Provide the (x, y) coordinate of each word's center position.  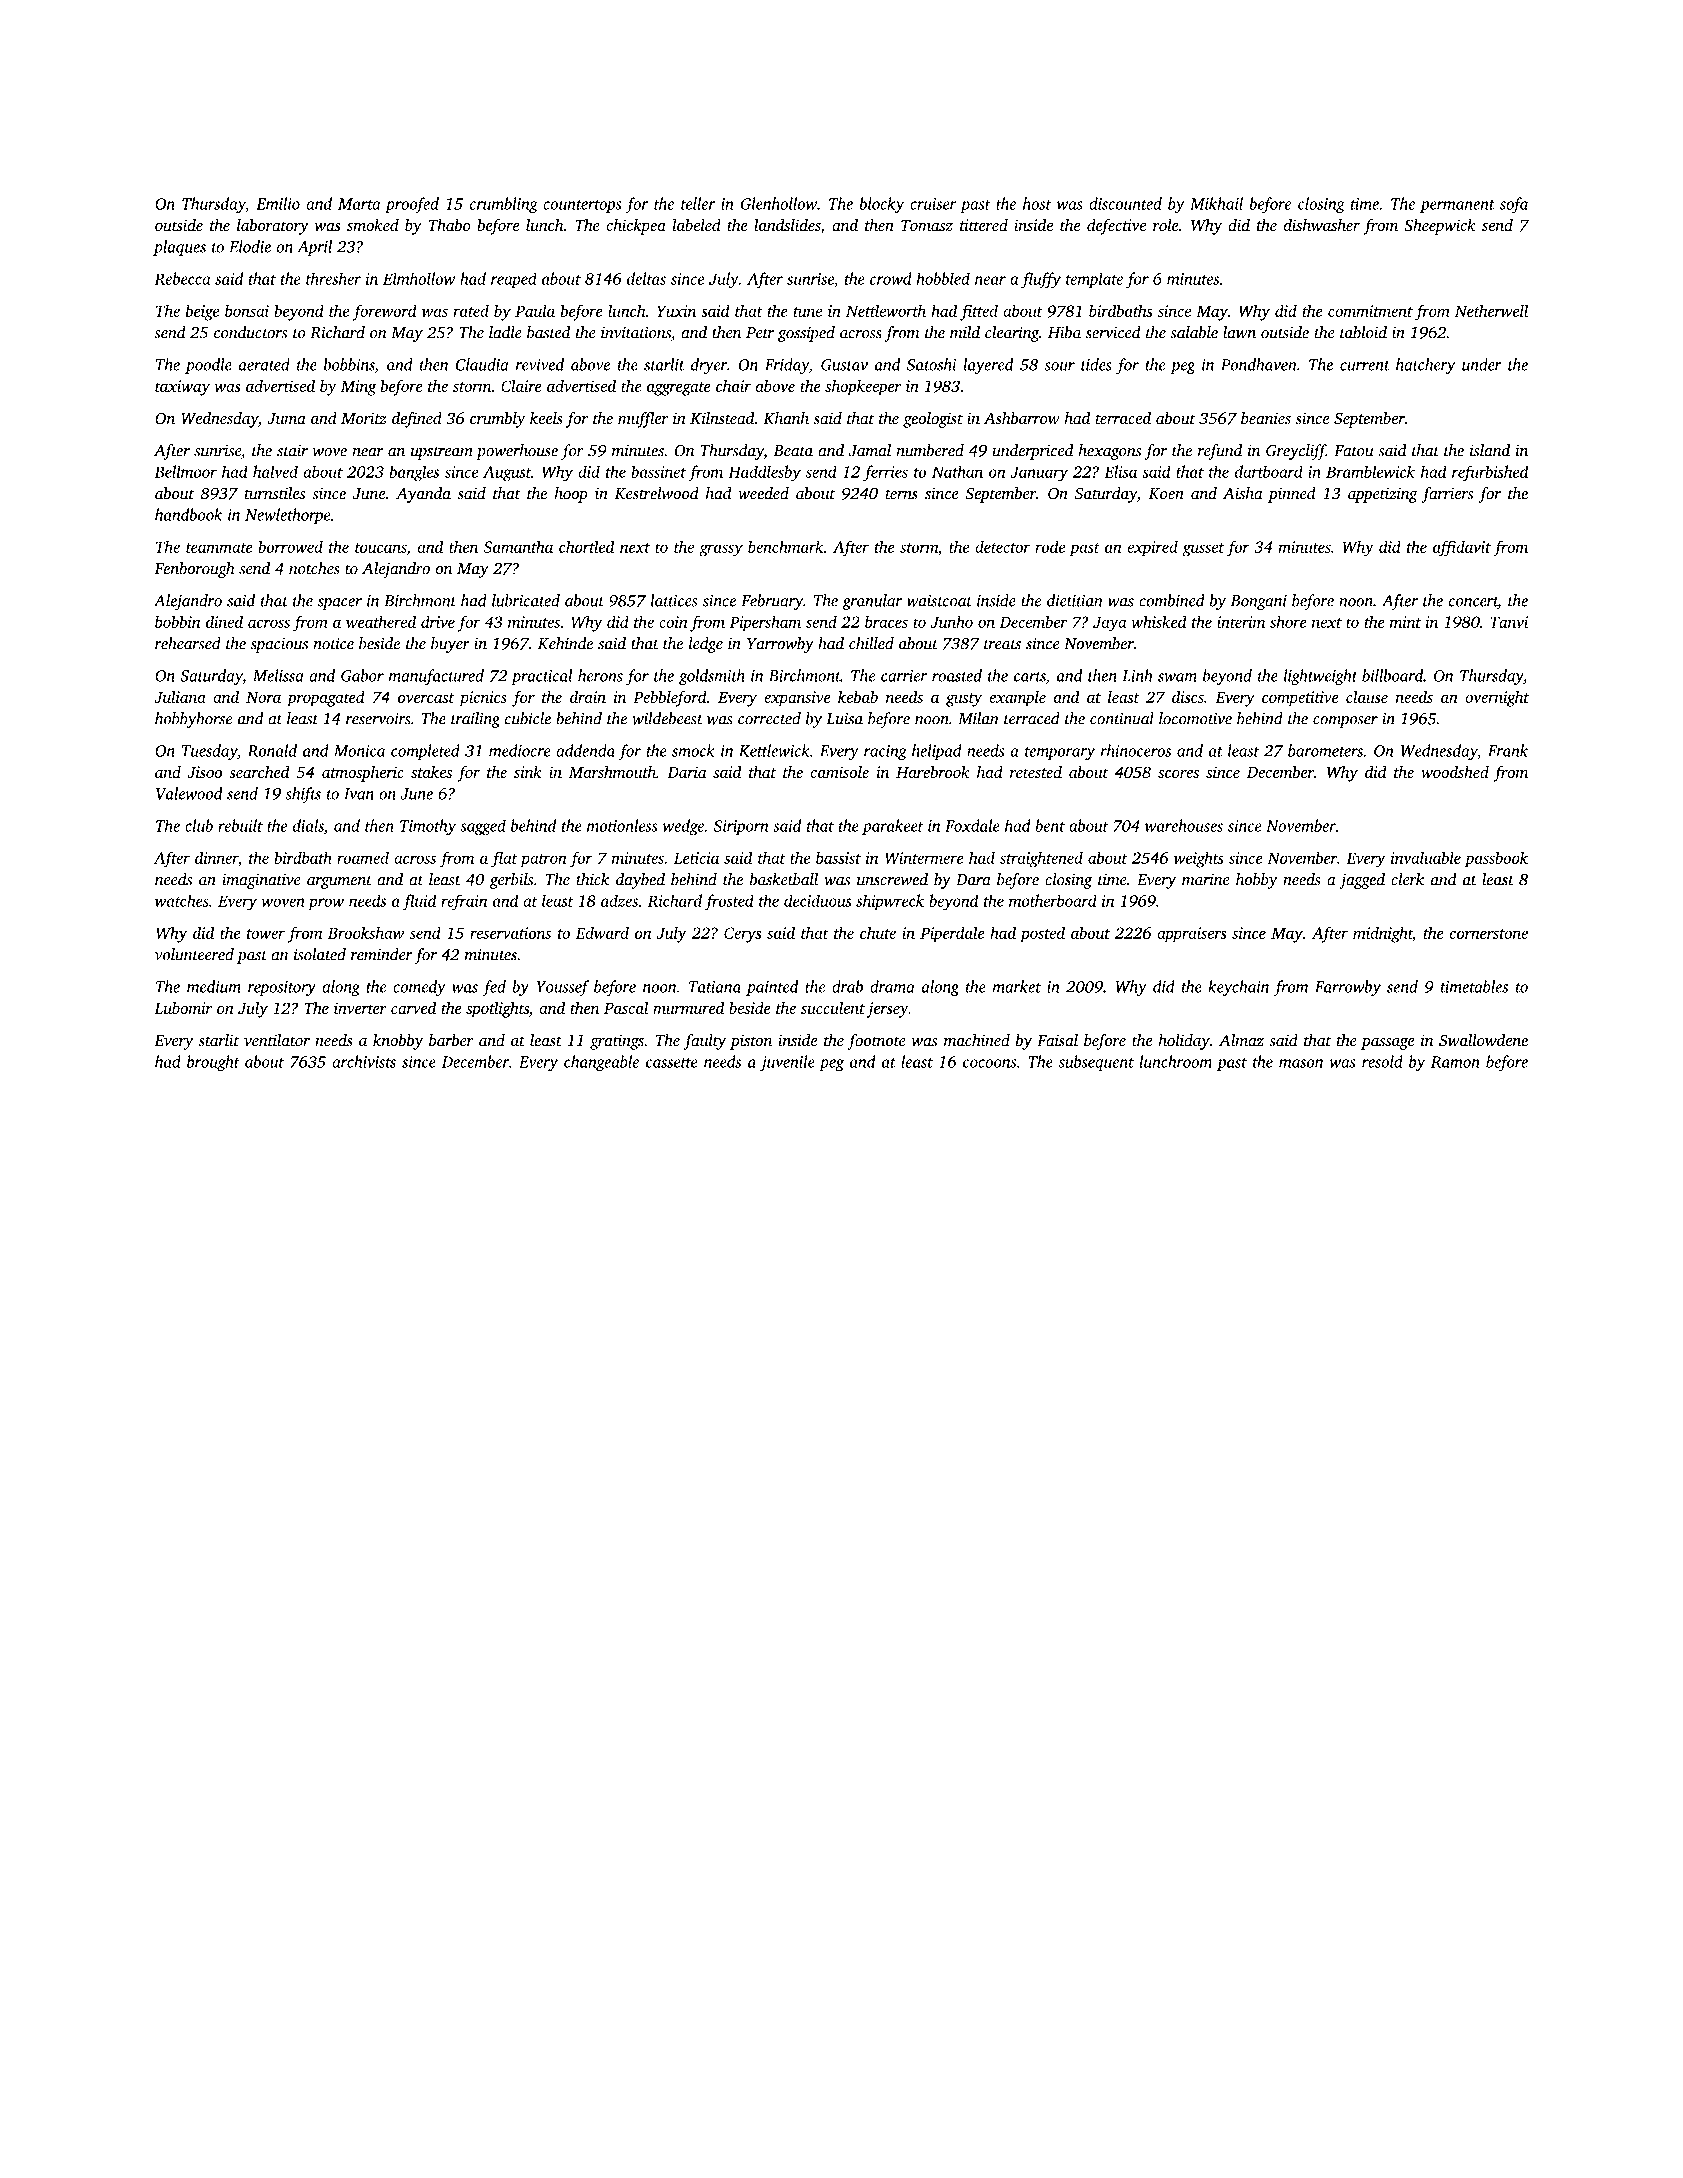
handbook (188, 514)
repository (282, 988)
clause (1367, 696)
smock (693, 750)
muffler (643, 420)
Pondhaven (1259, 364)
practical (541, 677)
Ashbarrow (1022, 418)
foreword (384, 312)
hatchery (1425, 366)
